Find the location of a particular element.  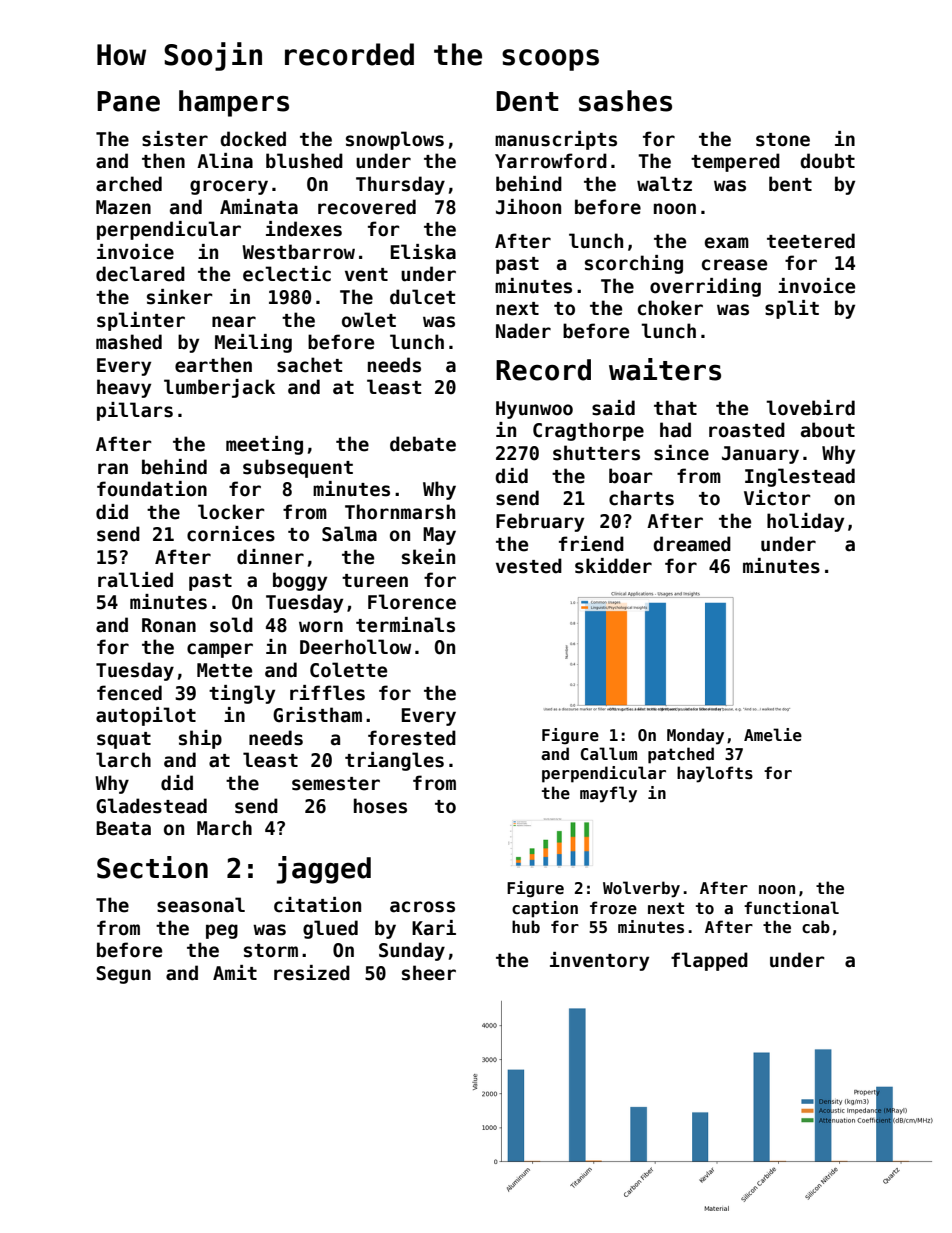

flapped is located at coordinates (709, 961).
